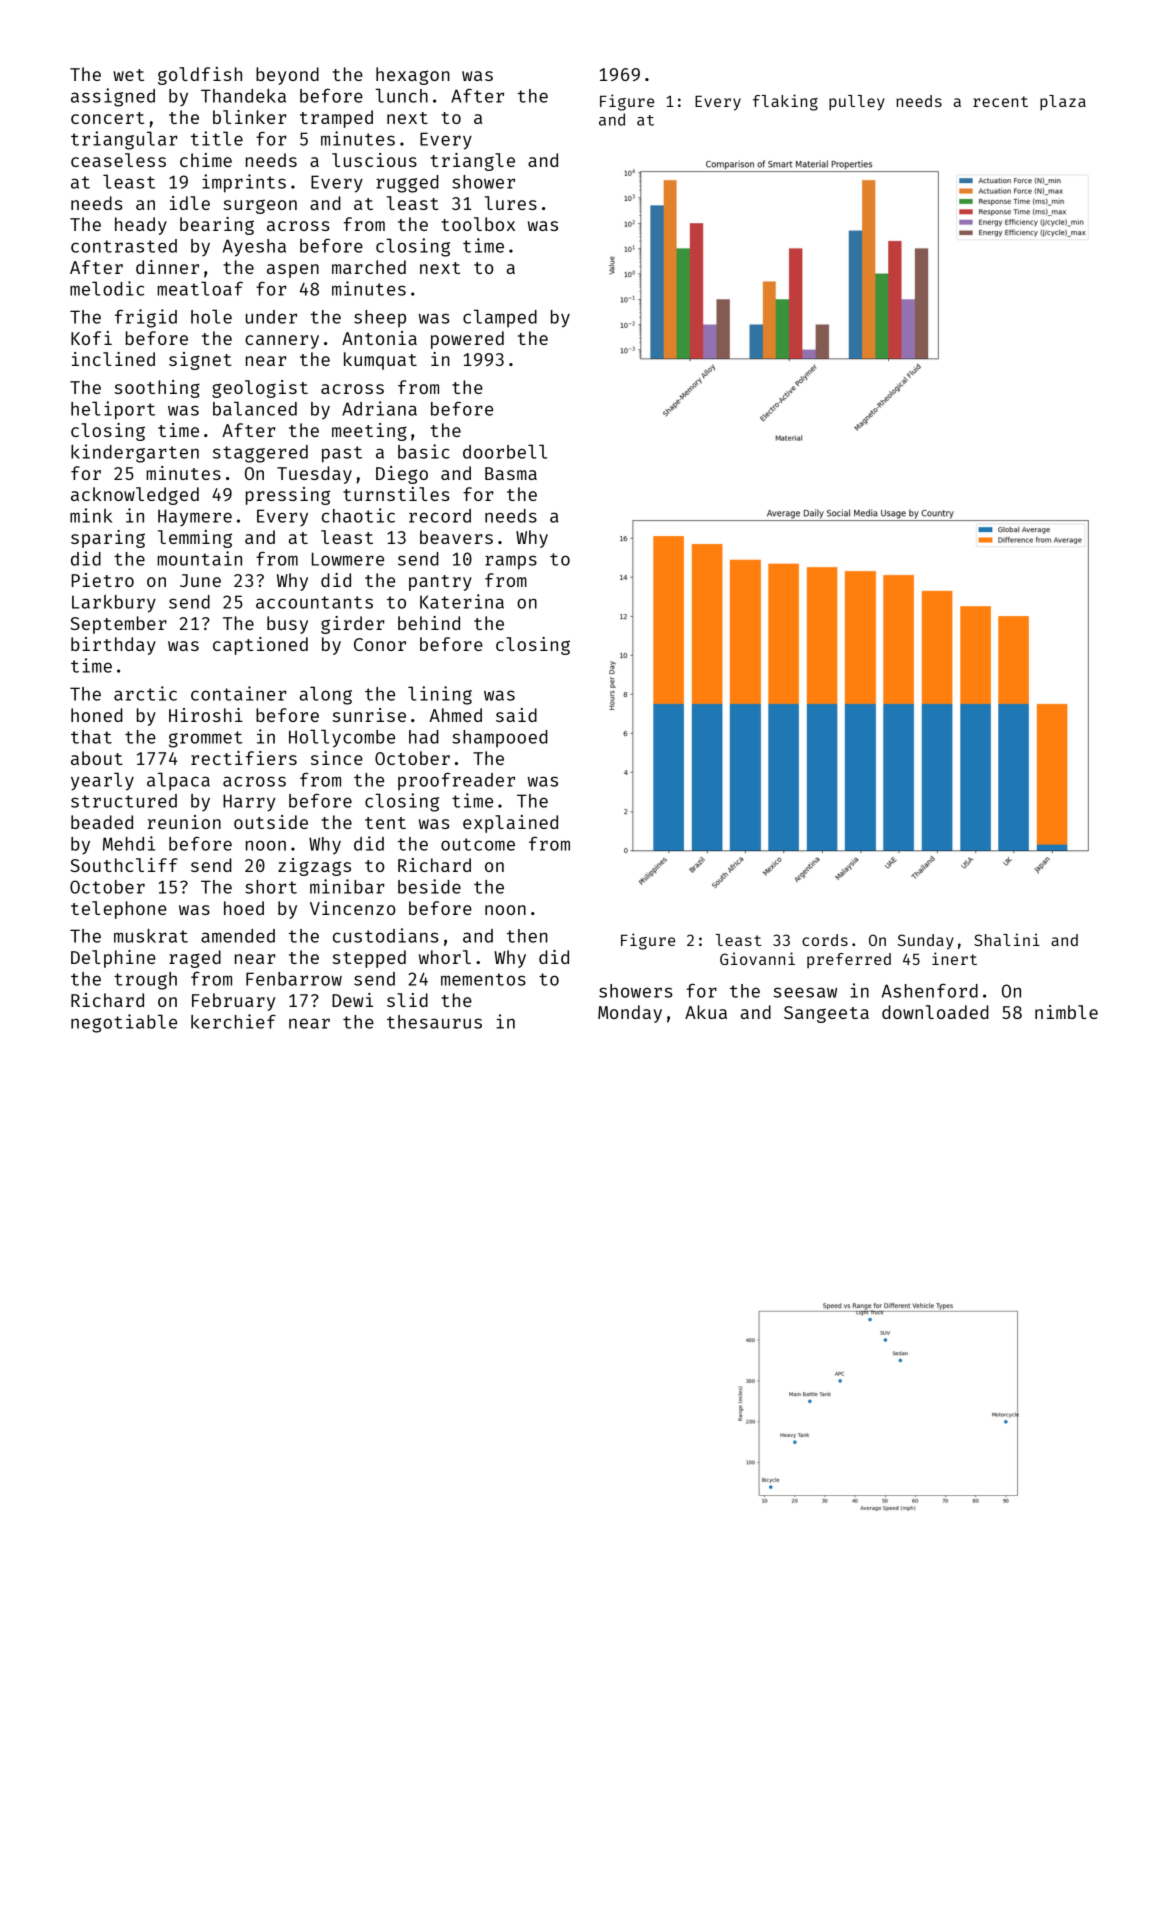 The width and height of the document is (1170, 1927). I want to click on hole, so click(211, 316).
